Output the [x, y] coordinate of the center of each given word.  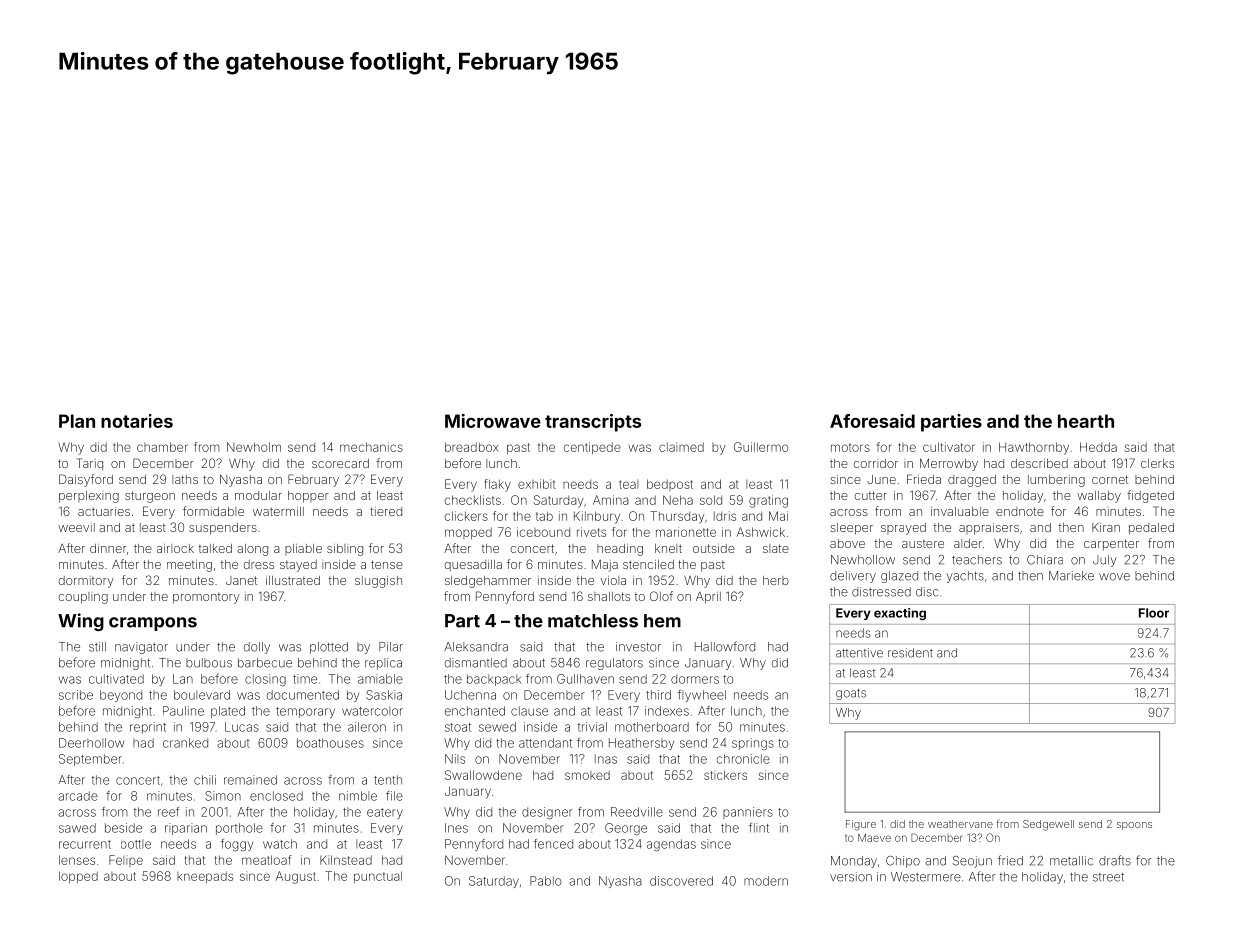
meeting [189, 566]
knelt [668, 548]
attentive [859, 653]
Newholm [254, 447]
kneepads [205, 877]
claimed [681, 447]
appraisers [989, 529]
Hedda [1098, 447]
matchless [593, 621]
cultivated [116, 679]
